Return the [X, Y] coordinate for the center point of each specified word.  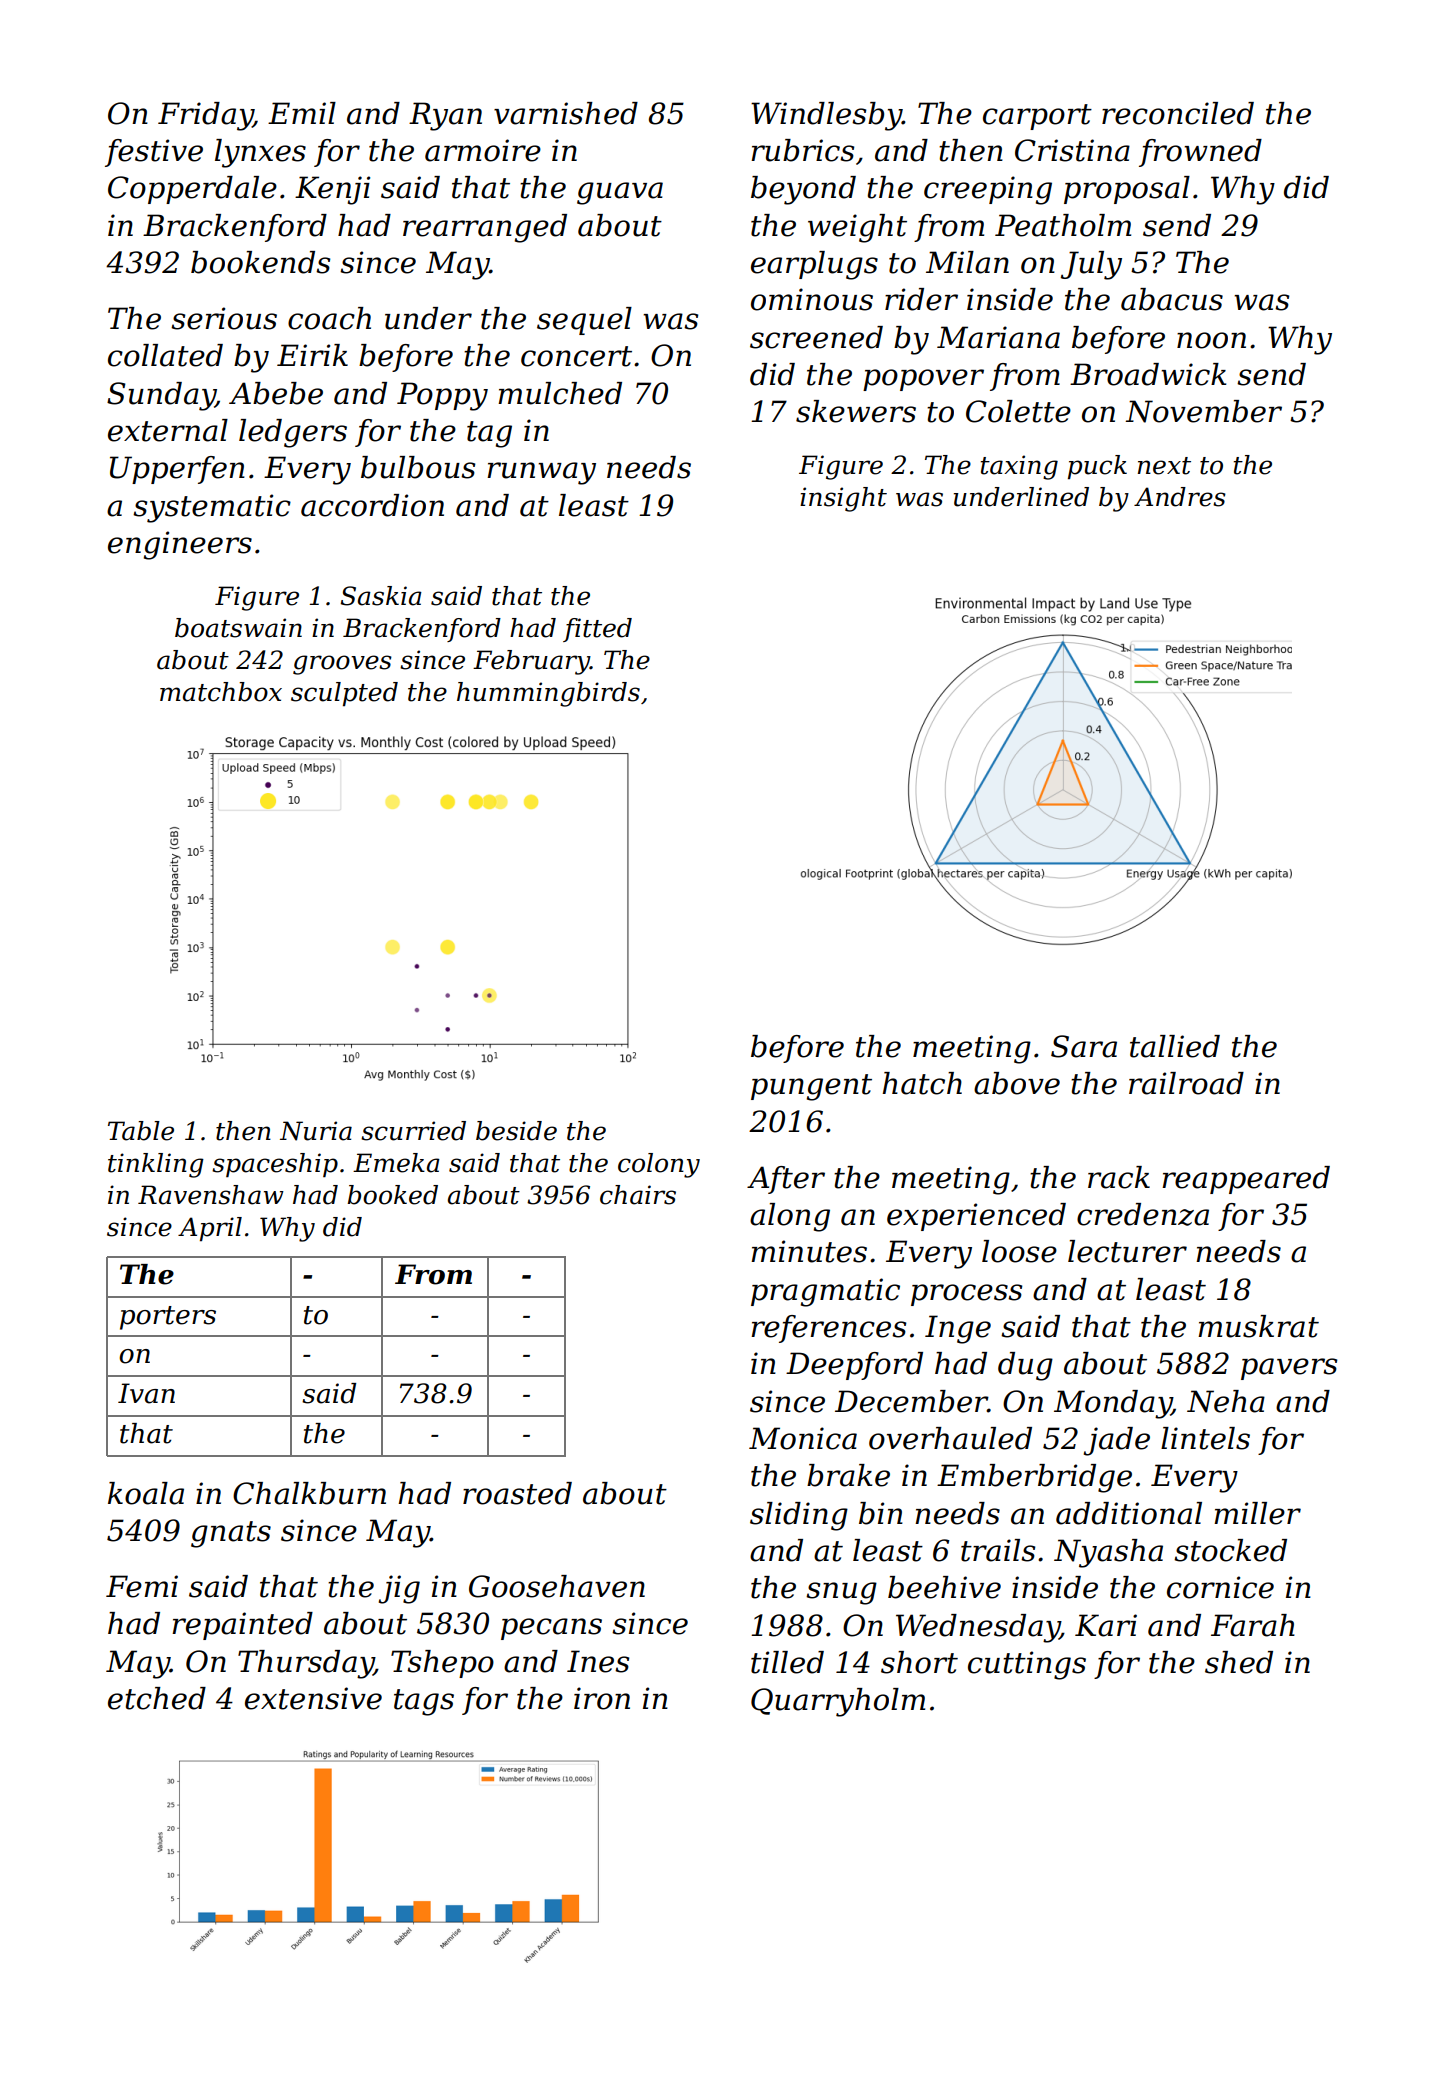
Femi [142, 1586]
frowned [1200, 153]
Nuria [316, 1131]
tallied [1175, 1046]
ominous [812, 299]
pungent [811, 1087]
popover [923, 380]
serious [224, 318]
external [168, 430]
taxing [1019, 467]
